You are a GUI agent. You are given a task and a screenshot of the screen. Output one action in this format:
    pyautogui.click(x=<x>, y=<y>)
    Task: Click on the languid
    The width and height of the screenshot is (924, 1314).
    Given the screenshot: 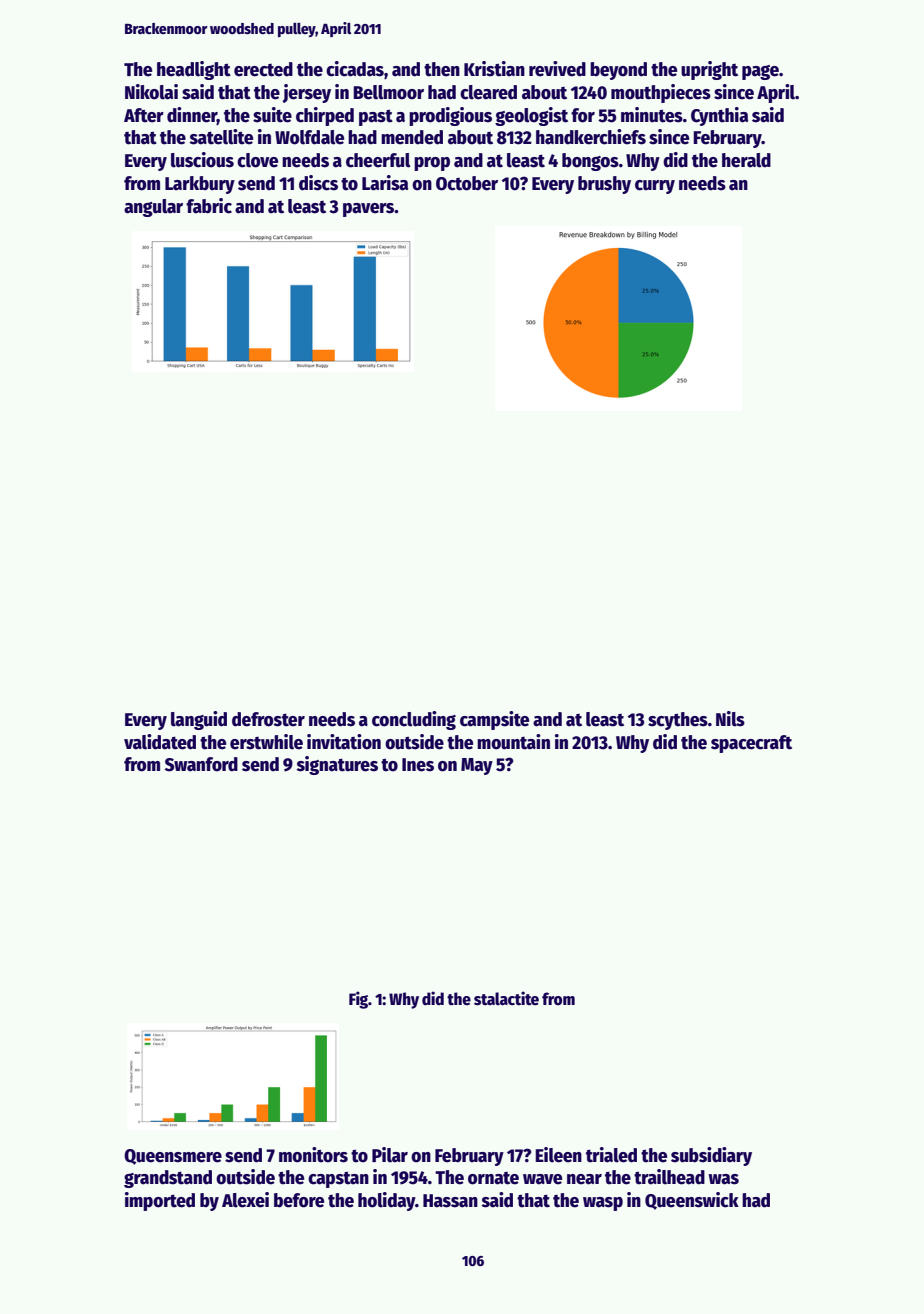 What is the action you would take?
    pyautogui.click(x=199, y=720)
